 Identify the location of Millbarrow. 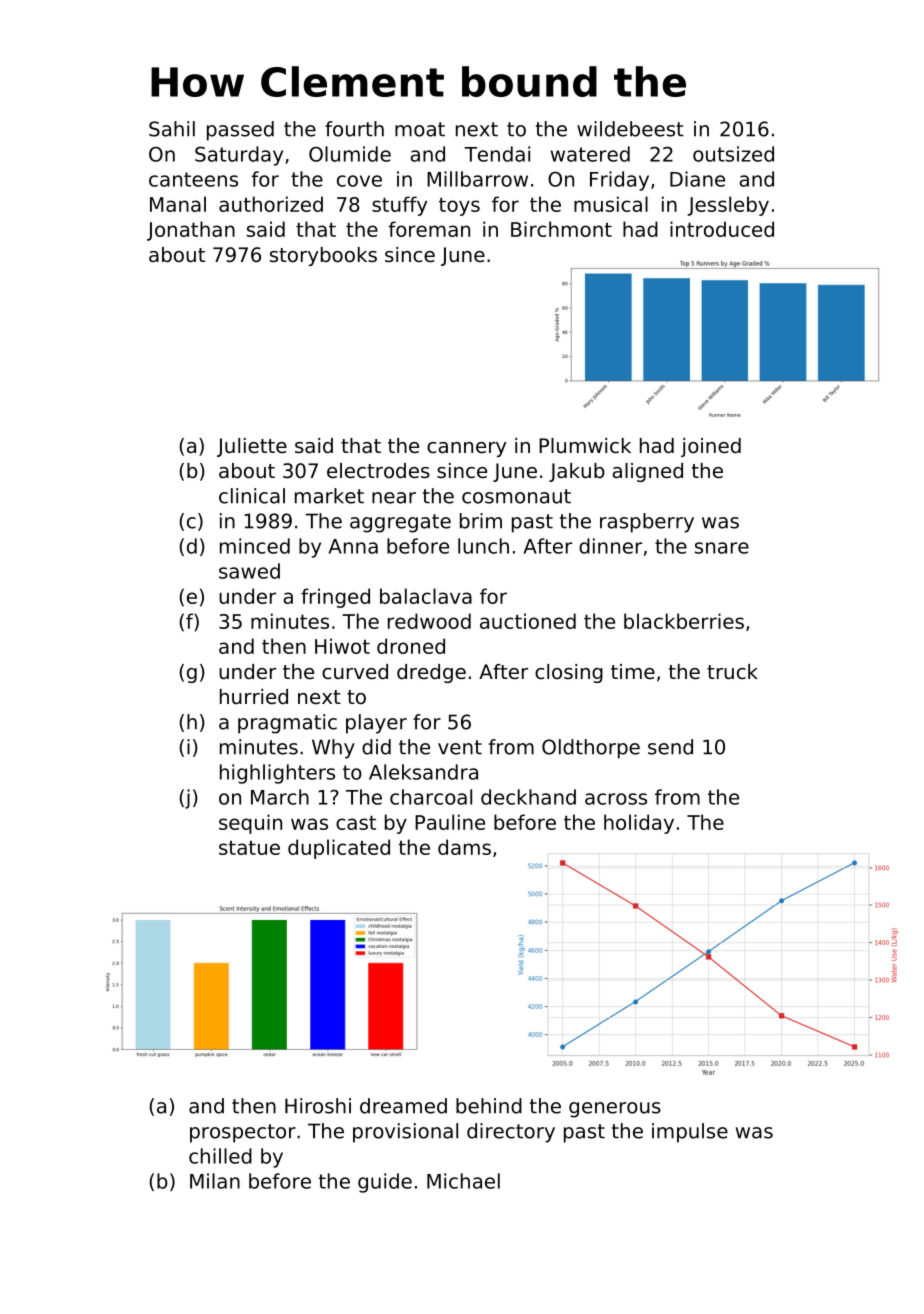
(477, 179).
